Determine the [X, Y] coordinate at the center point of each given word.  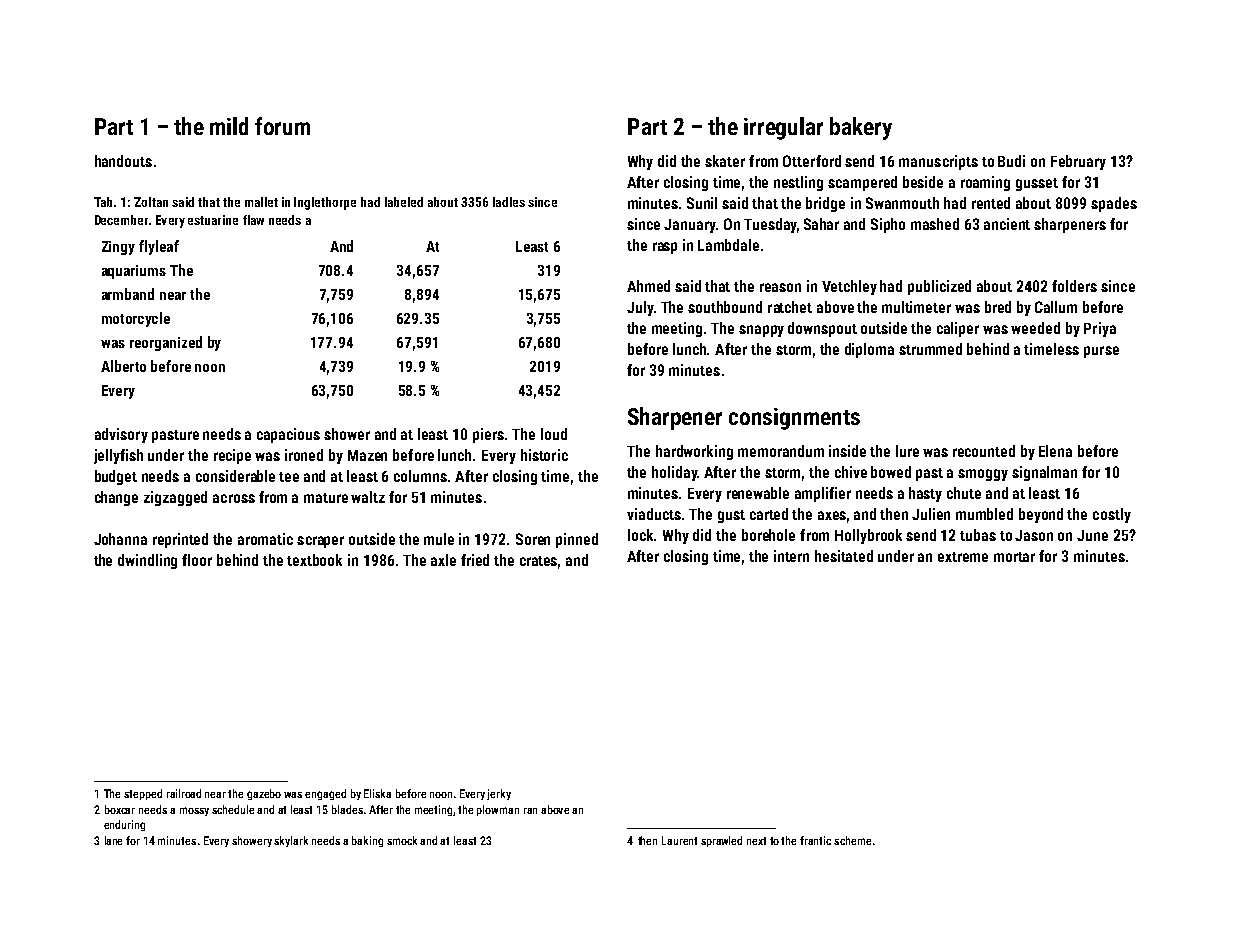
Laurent [679, 840]
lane [113, 840]
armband [128, 294]
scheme [852, 840]
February [1078, 162]
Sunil [702, 203]
